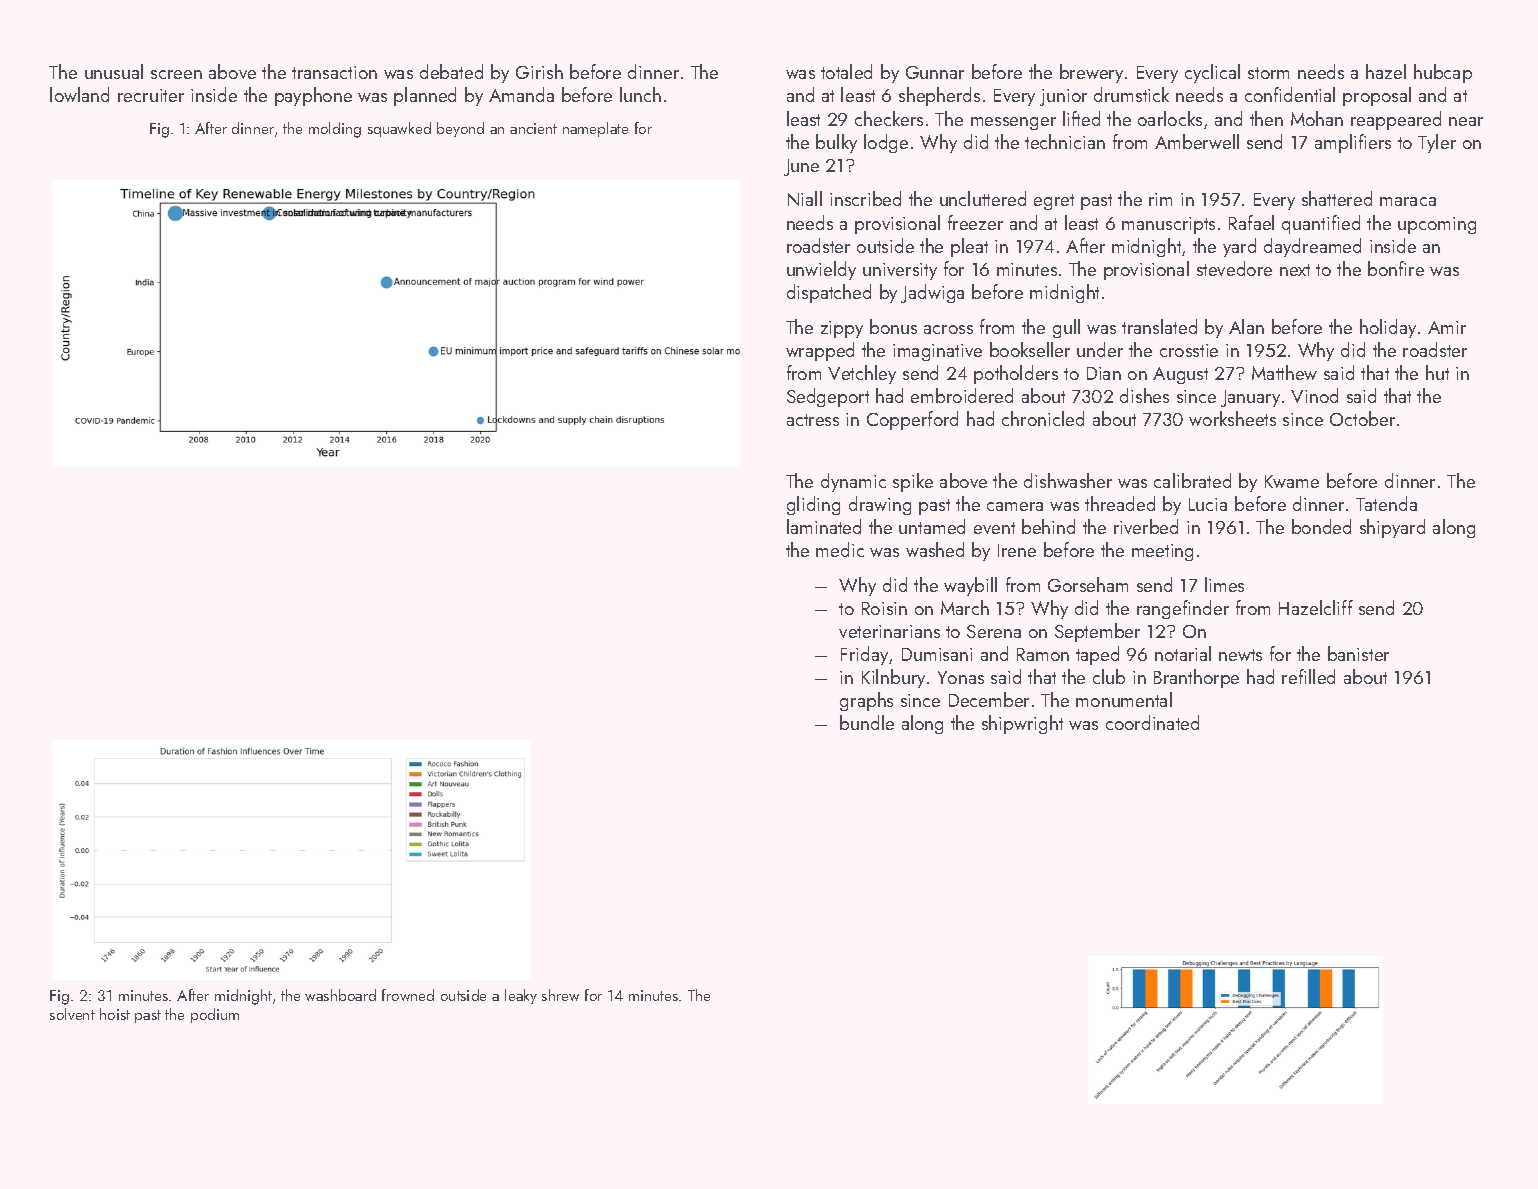 The image size is (1538, 1189). I want to click on Lucia, so click(1208, 504).
